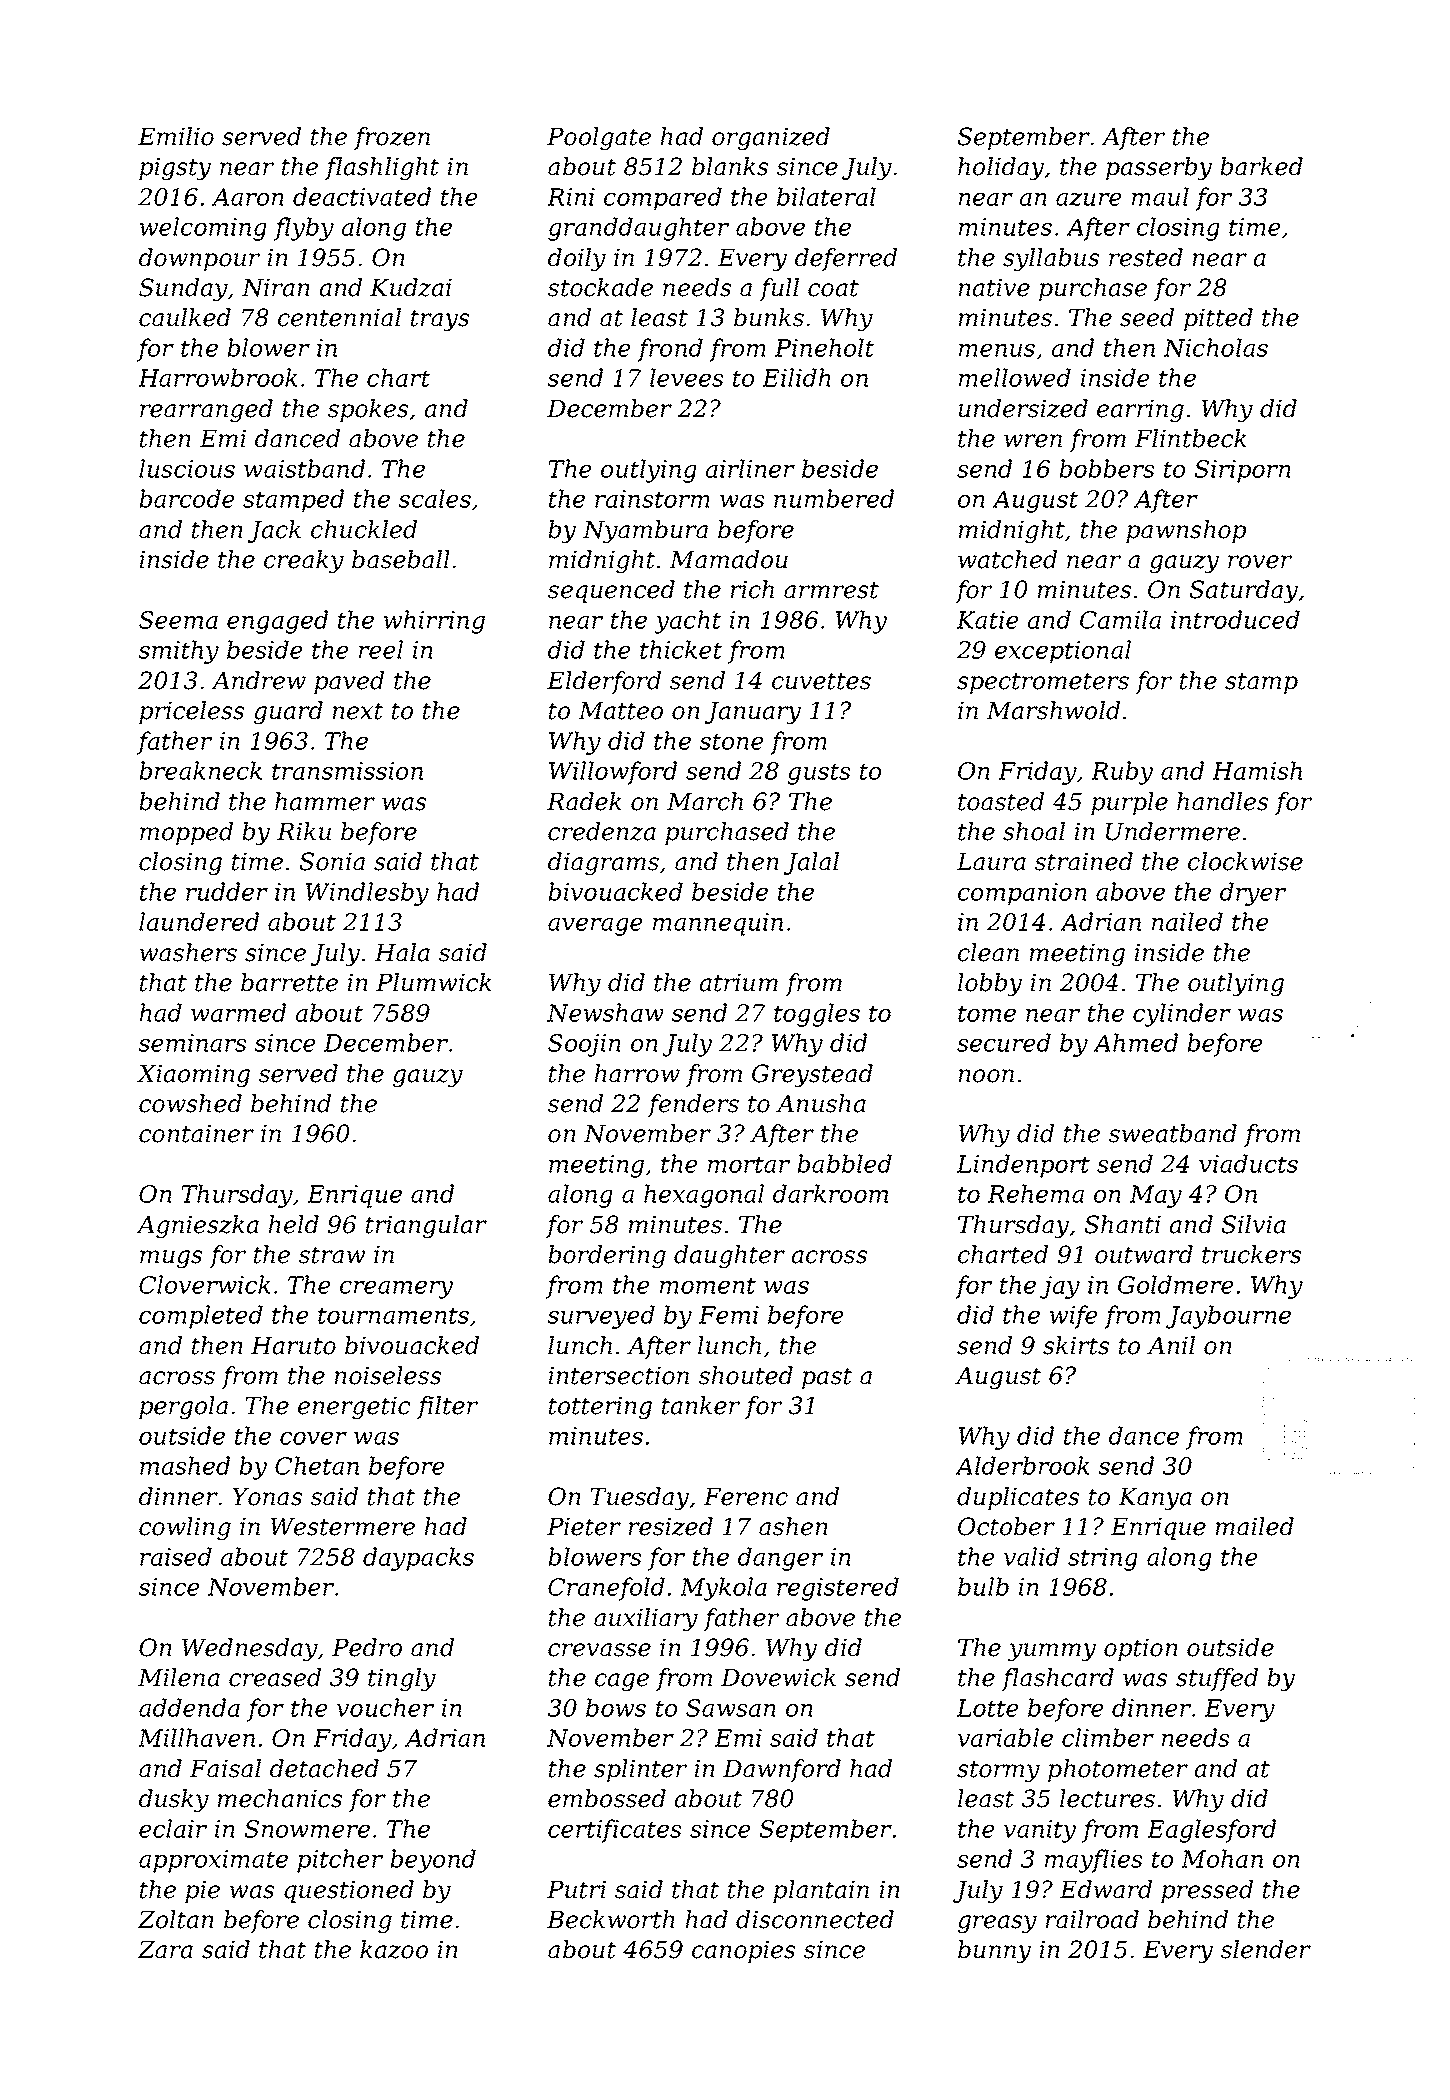 Image resolution: width=1450 pixels, height=2100 pixels. What do you see at coordinates (1254, 1224) in the image?
I see `Silvia` at bounding box center [1254, 1224].
